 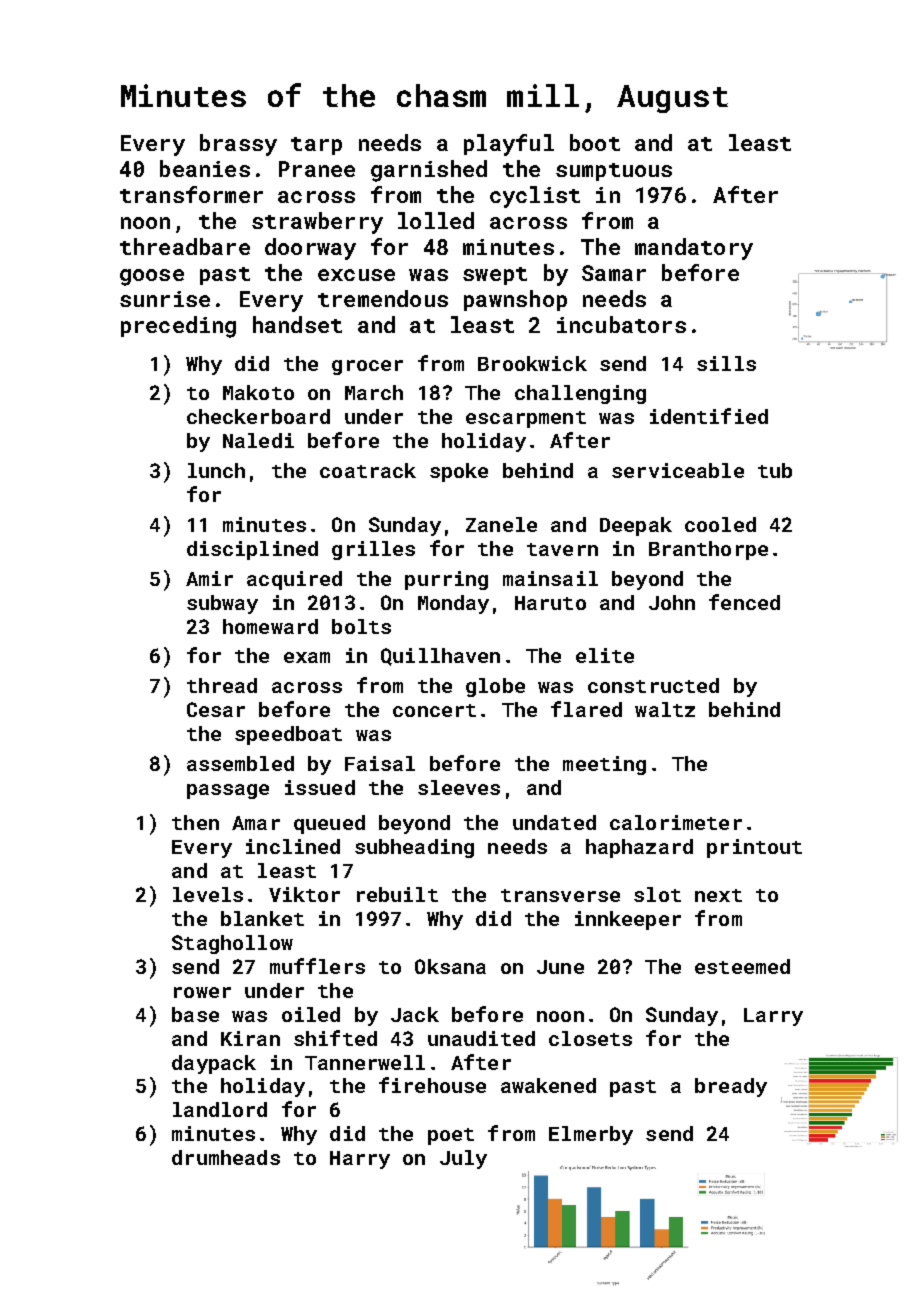 What do you see at coordinates (621, 324) in the image?
I see `incubators` at bounding box center [621, 324].
